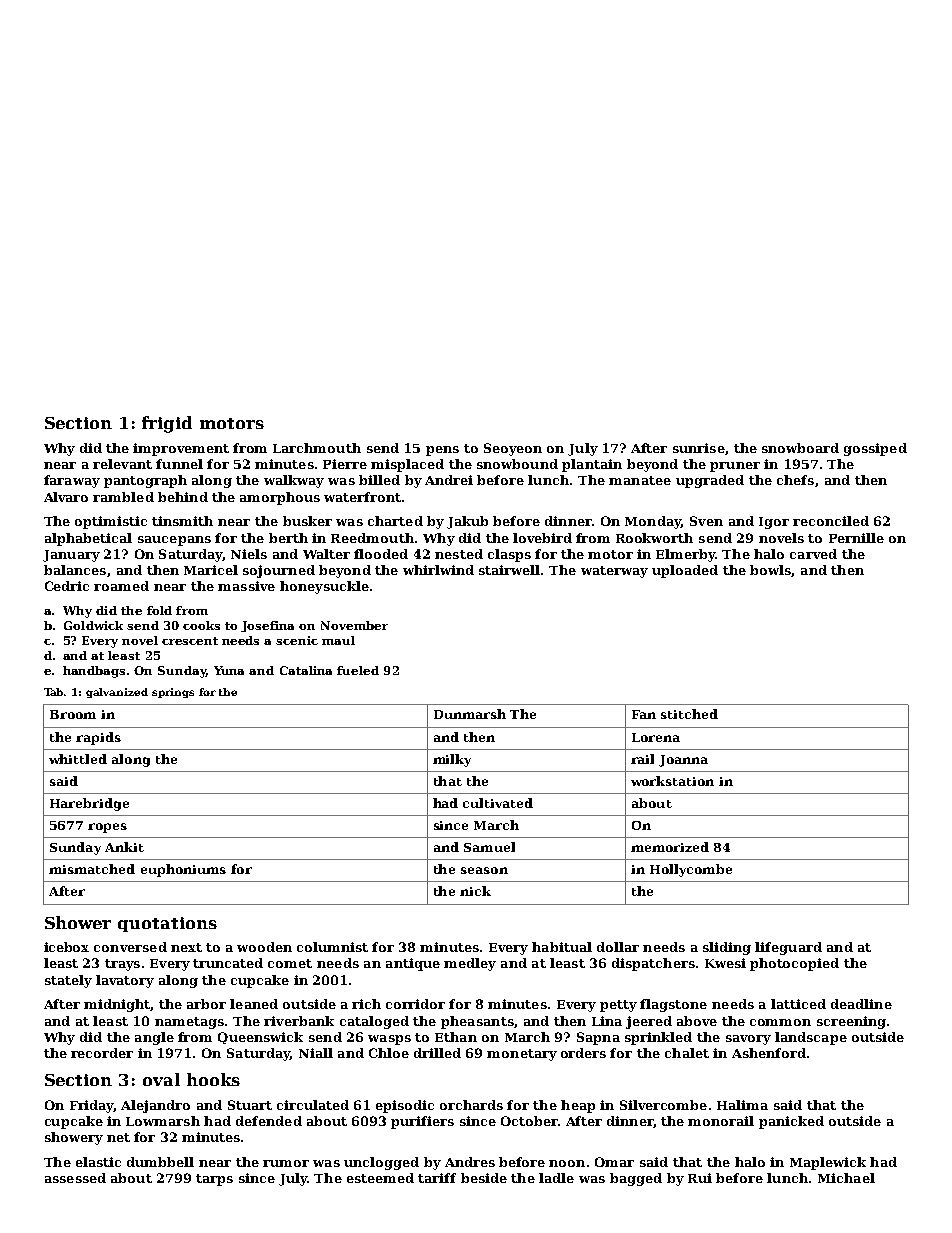 The height and width of the screenshot is (1233, 952). Describe the element at coordinates (618, 947) in the screenshot. I see `dollar` at that location.
